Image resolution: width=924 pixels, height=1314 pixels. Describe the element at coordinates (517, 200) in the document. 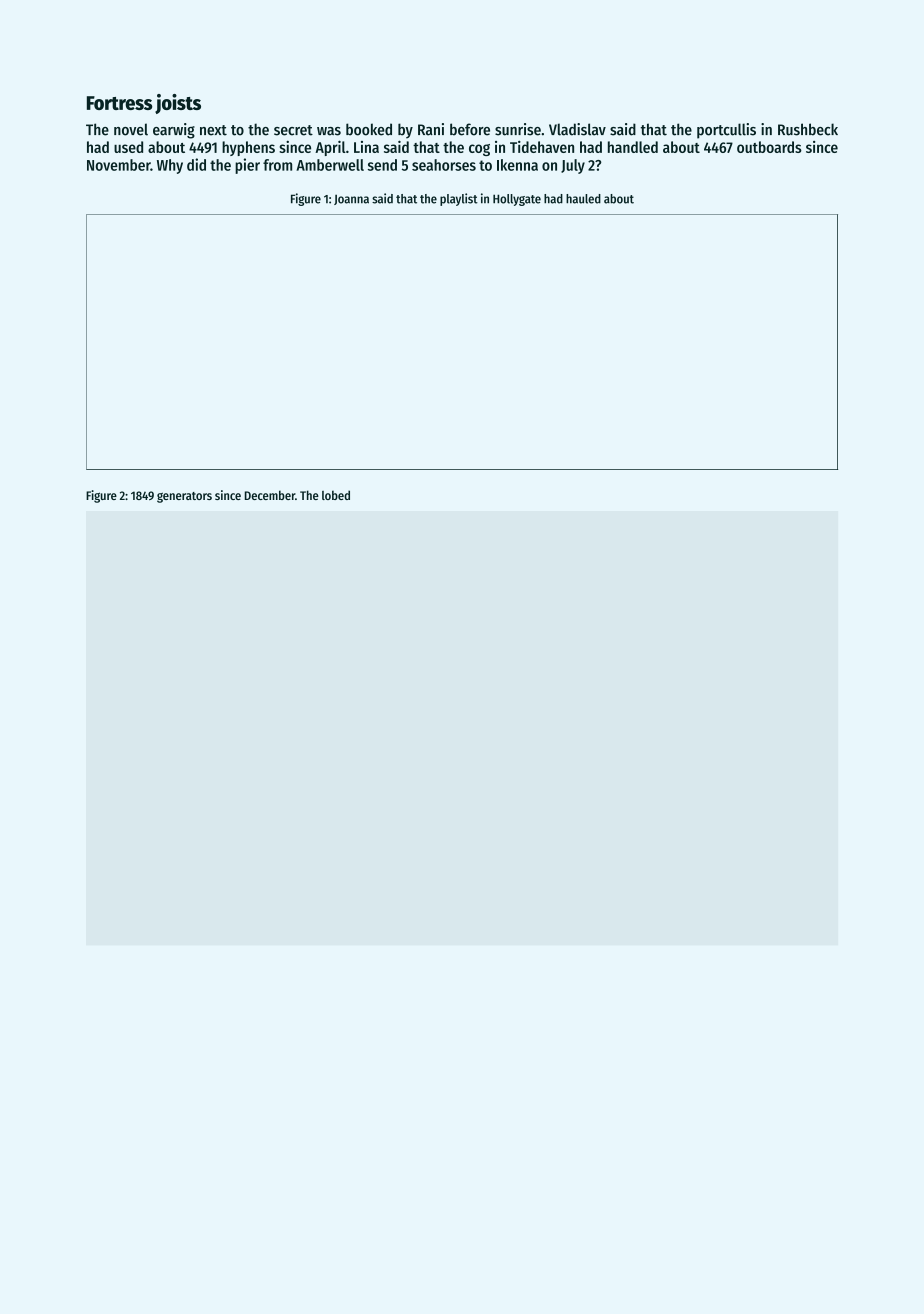

I see `Hollygate` at that location.
